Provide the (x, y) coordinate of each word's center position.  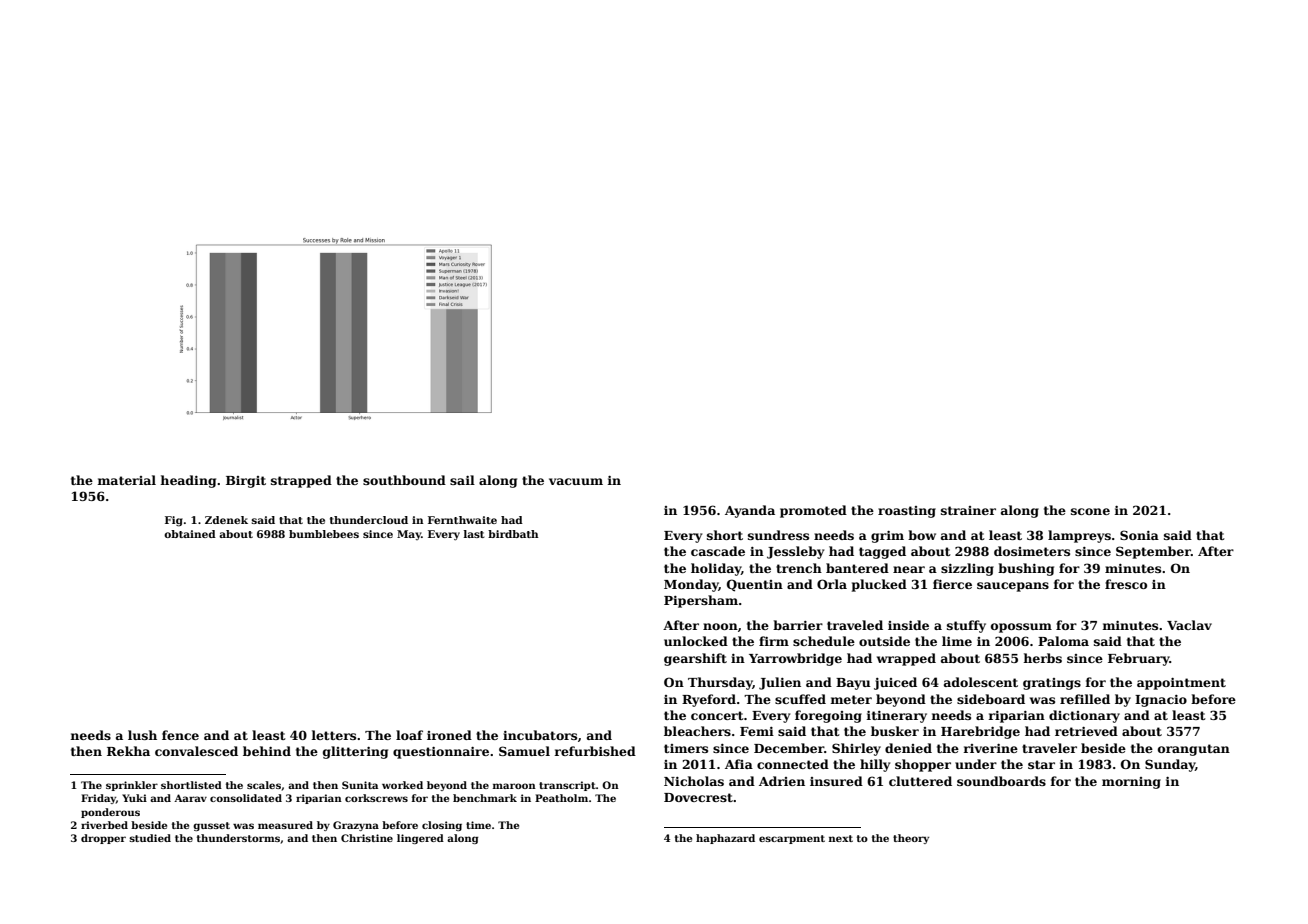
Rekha (128, 751)
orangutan (1194, 750)
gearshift (695, 659)
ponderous (110, 813)
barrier (798, 625)
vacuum (576, 481)
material (127, 480)
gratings (1052, 684)
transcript (567, 786)
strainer (968, 510)
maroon (514, 786)
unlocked (696, 641)
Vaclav (1189, 625)
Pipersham (701, 601)
